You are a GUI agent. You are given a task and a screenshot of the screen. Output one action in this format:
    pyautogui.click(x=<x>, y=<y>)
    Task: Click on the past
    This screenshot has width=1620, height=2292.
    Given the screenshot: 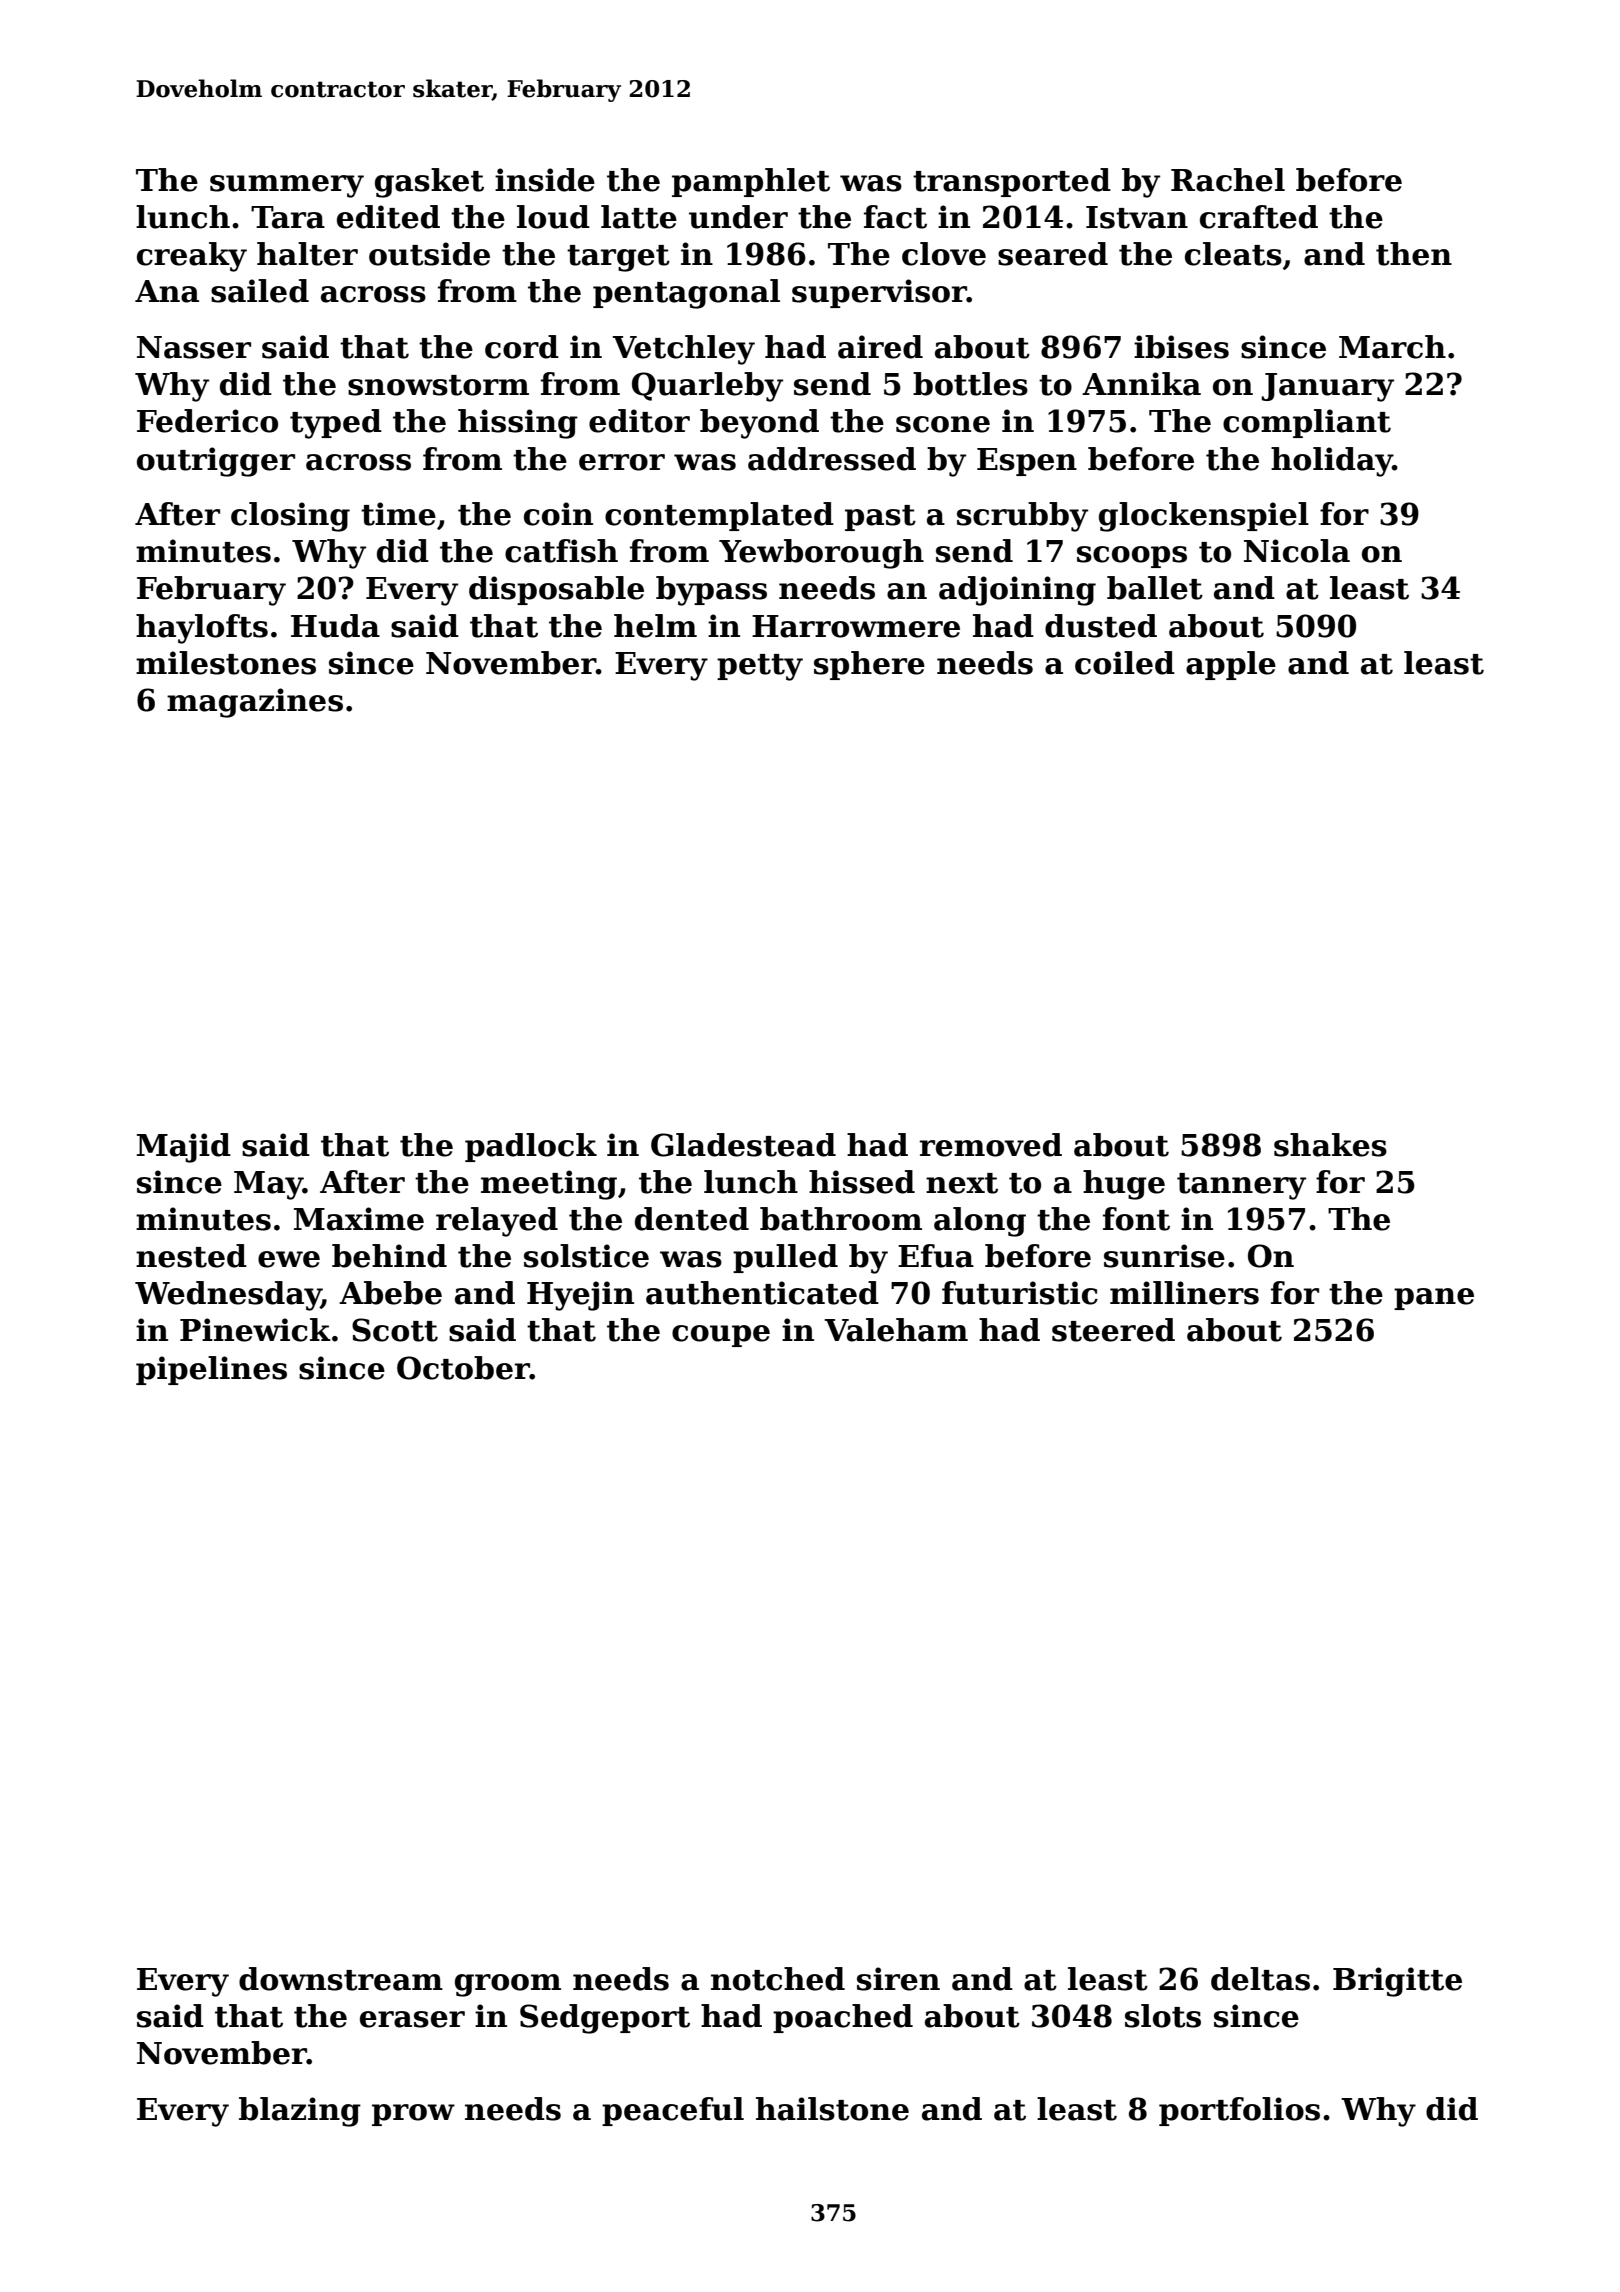 What is the action you would take?
    pyautogui.click(x=880, y=518)
